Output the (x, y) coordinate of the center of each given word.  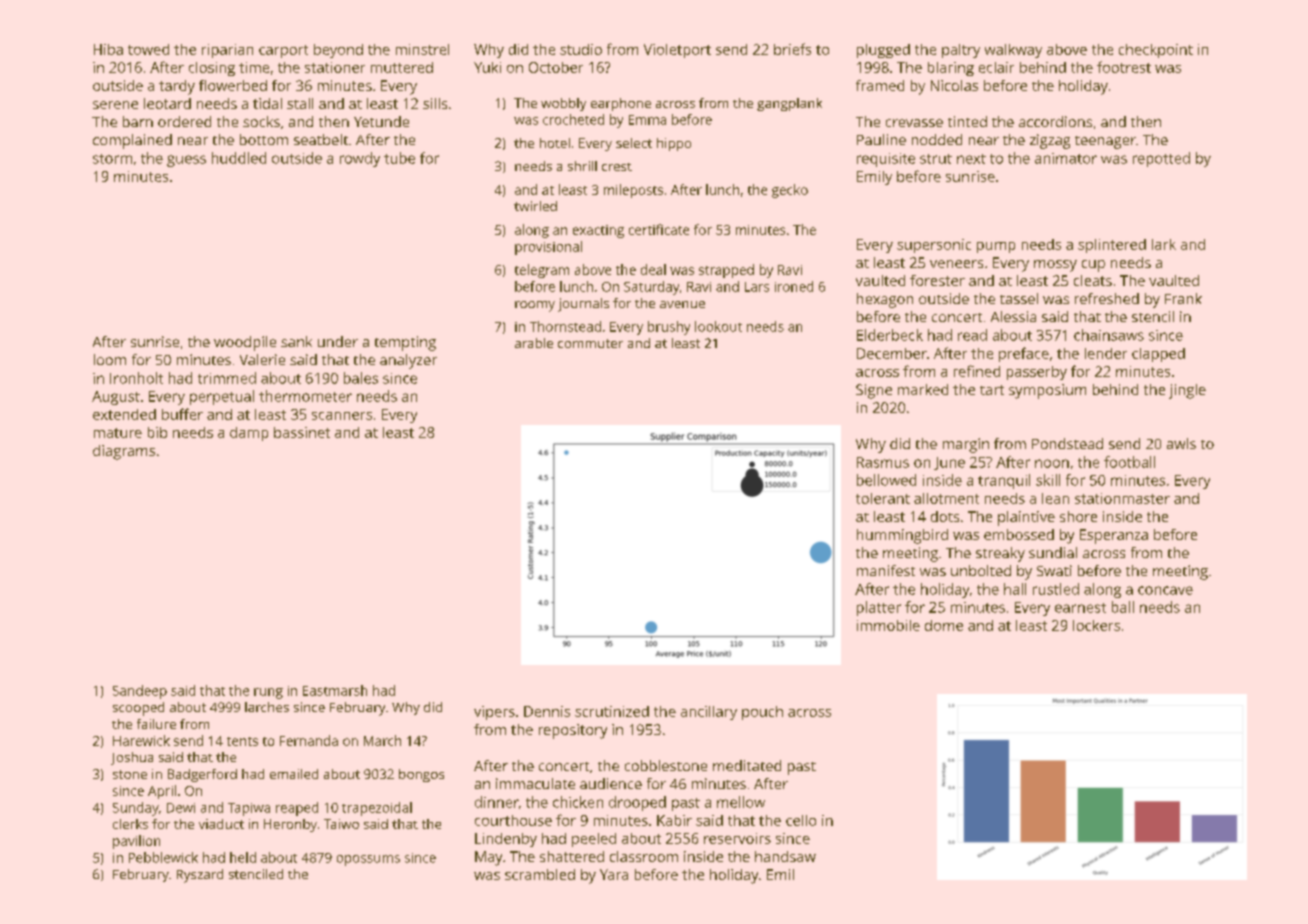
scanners (342, 416)
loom (110, 359)
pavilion (136, 842)
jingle (1187, 391)
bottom (264, 139)
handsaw (785, 856)
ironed (794, 286)
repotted (1161, 159)
